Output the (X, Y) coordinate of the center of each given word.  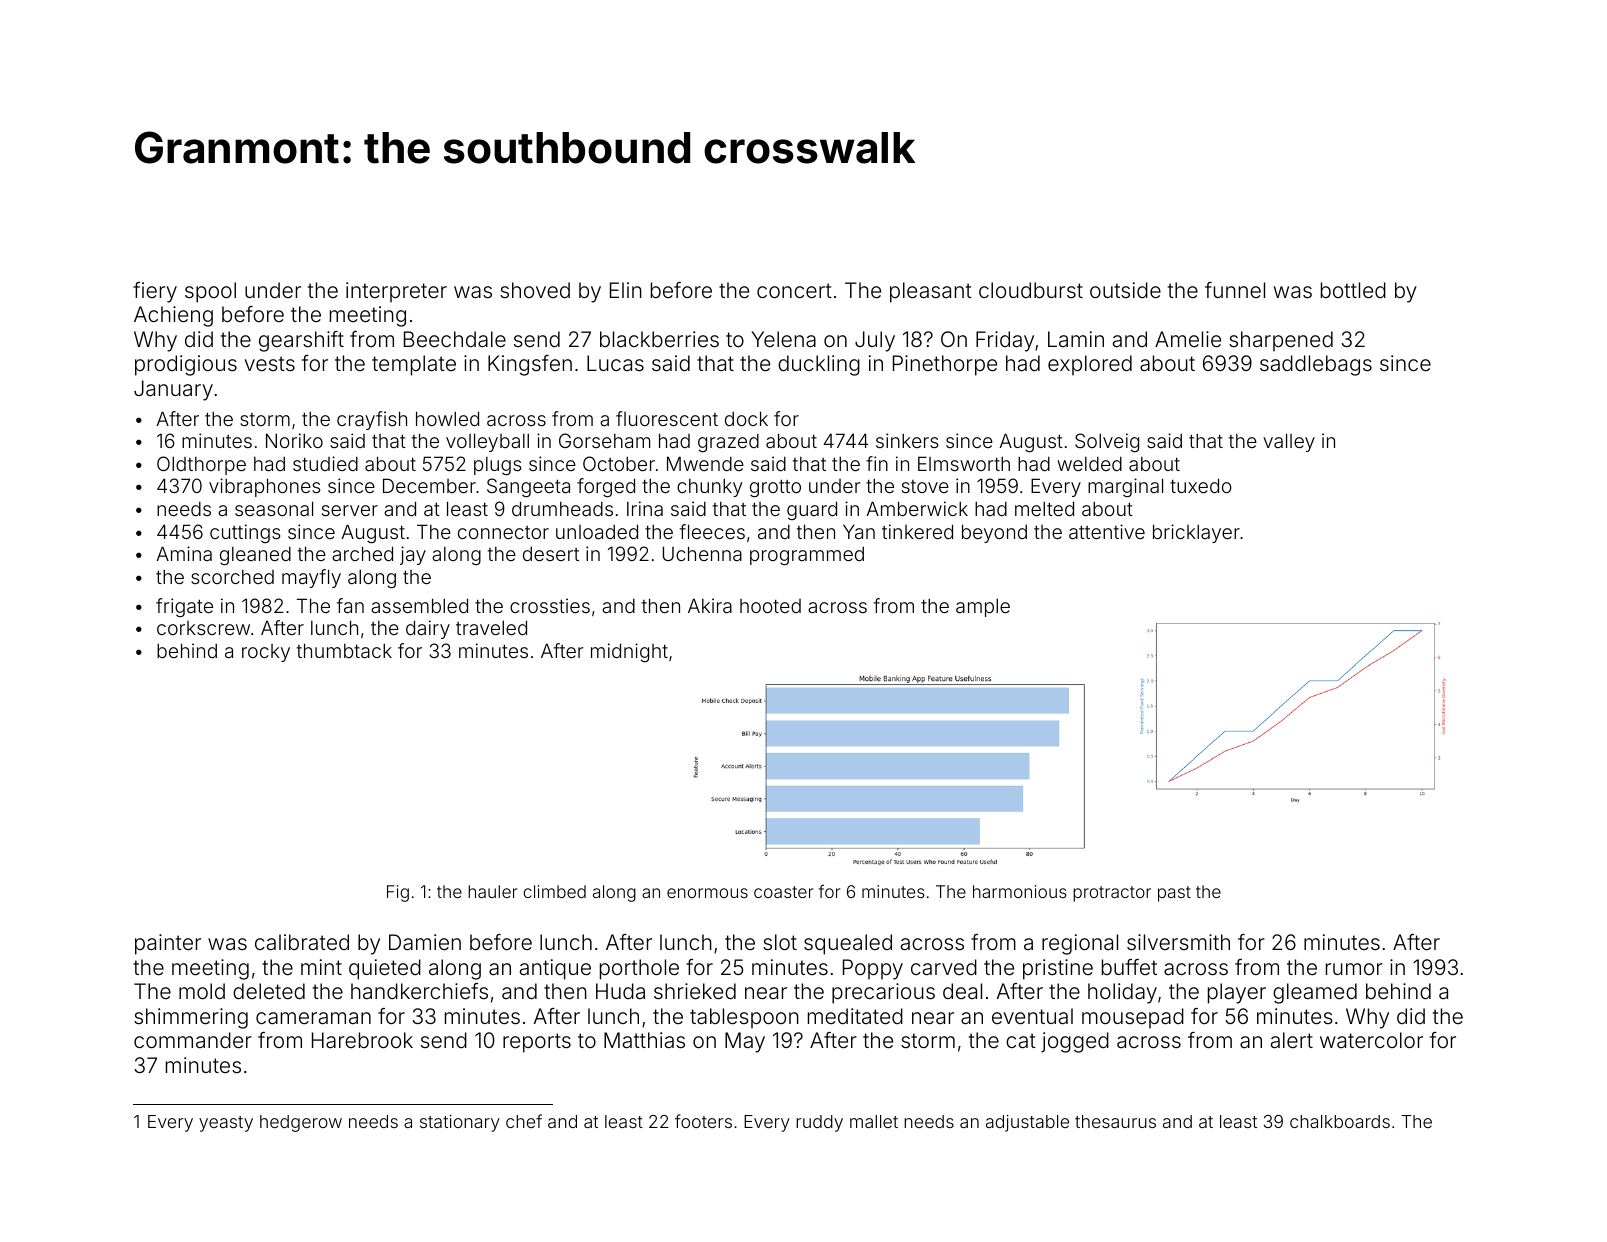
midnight (629, 652)
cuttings (245, 533)
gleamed (1315, 993)
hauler (492, 891)
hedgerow (301, 1123)
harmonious (1020, 891)
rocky (266, 653)
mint (321, 967)
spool (210, 292)
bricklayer (1196, 533)
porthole (639, 969)
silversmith (1178, 942)
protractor (1112, 894)
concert (794, 290)
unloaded (597, 531)
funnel (1235, 290)
